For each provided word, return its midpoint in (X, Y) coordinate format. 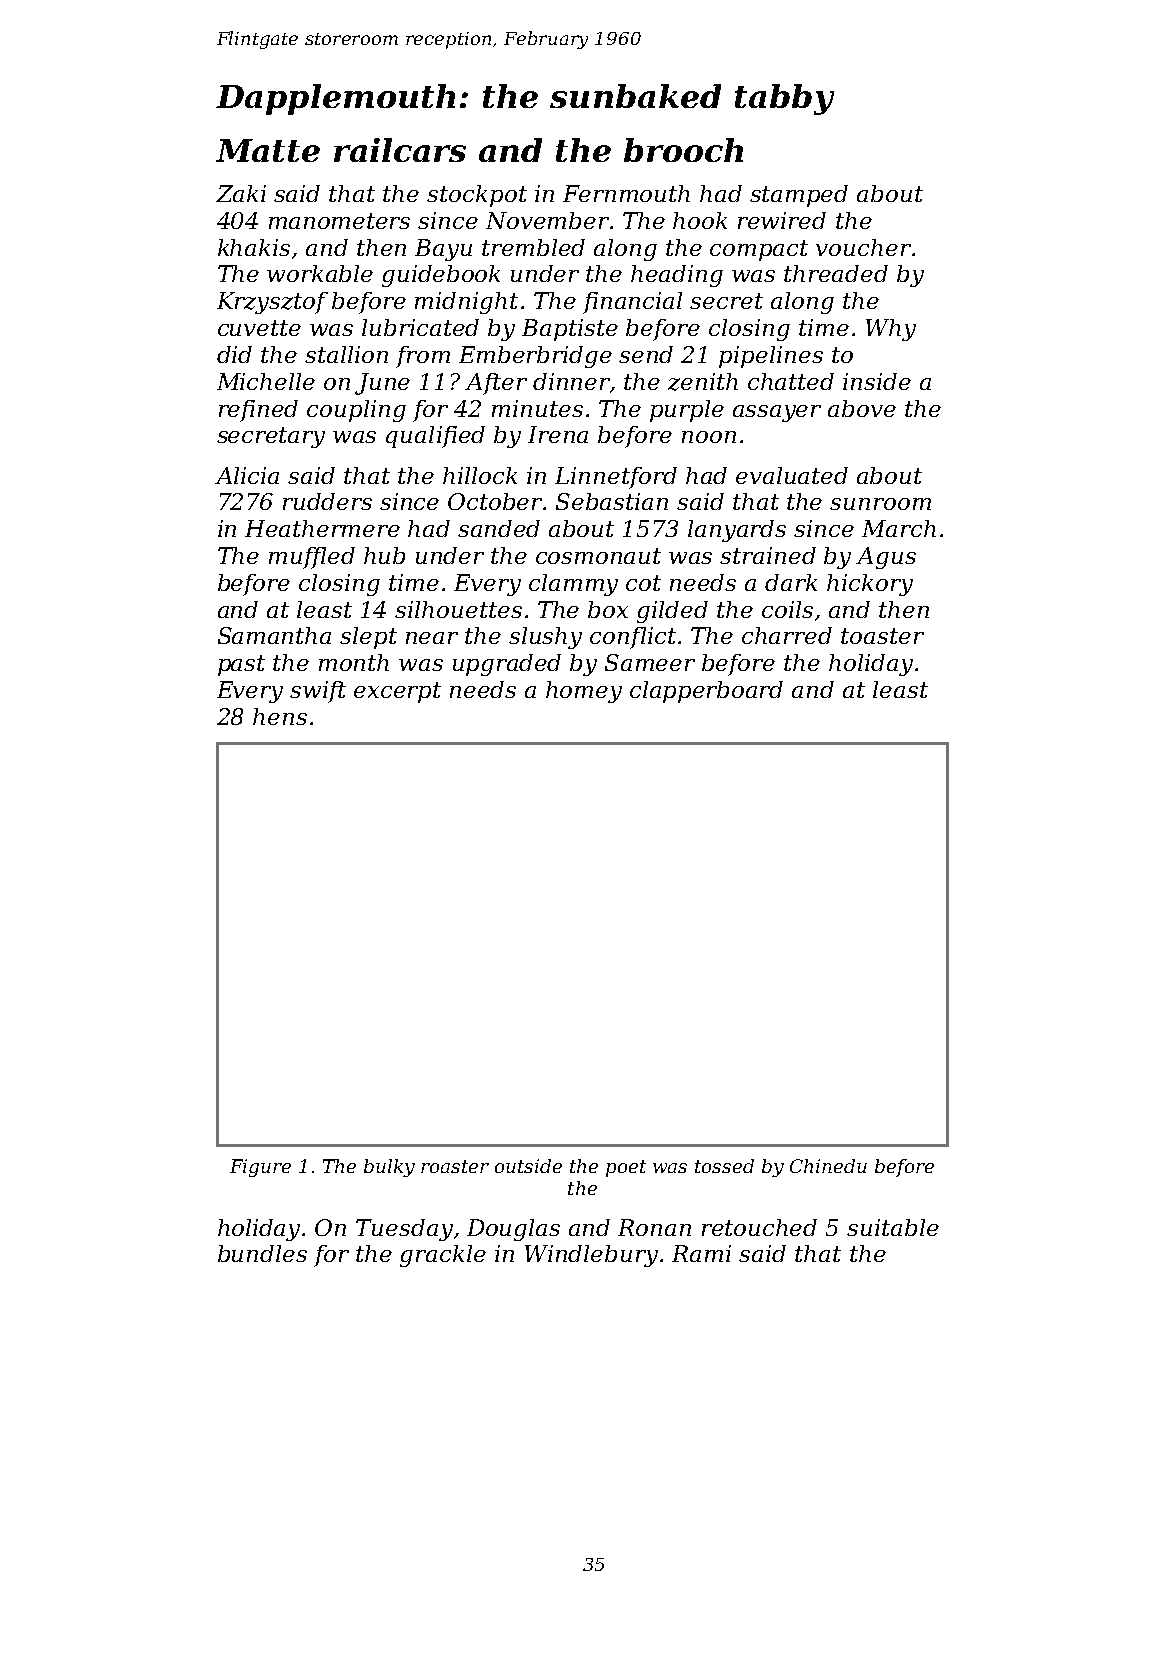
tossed (724, 1166)
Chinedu (828, 1166)
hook (700, 220)
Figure (260, 1168)
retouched (759, 1227)
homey (584, 692)
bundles (262, 1253)
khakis (254, 247)
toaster (882, 636)
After (496, 384)
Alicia (247, 475)
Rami (701, 1253)
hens (280, 716)
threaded (836, 273)
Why (891, 330)
